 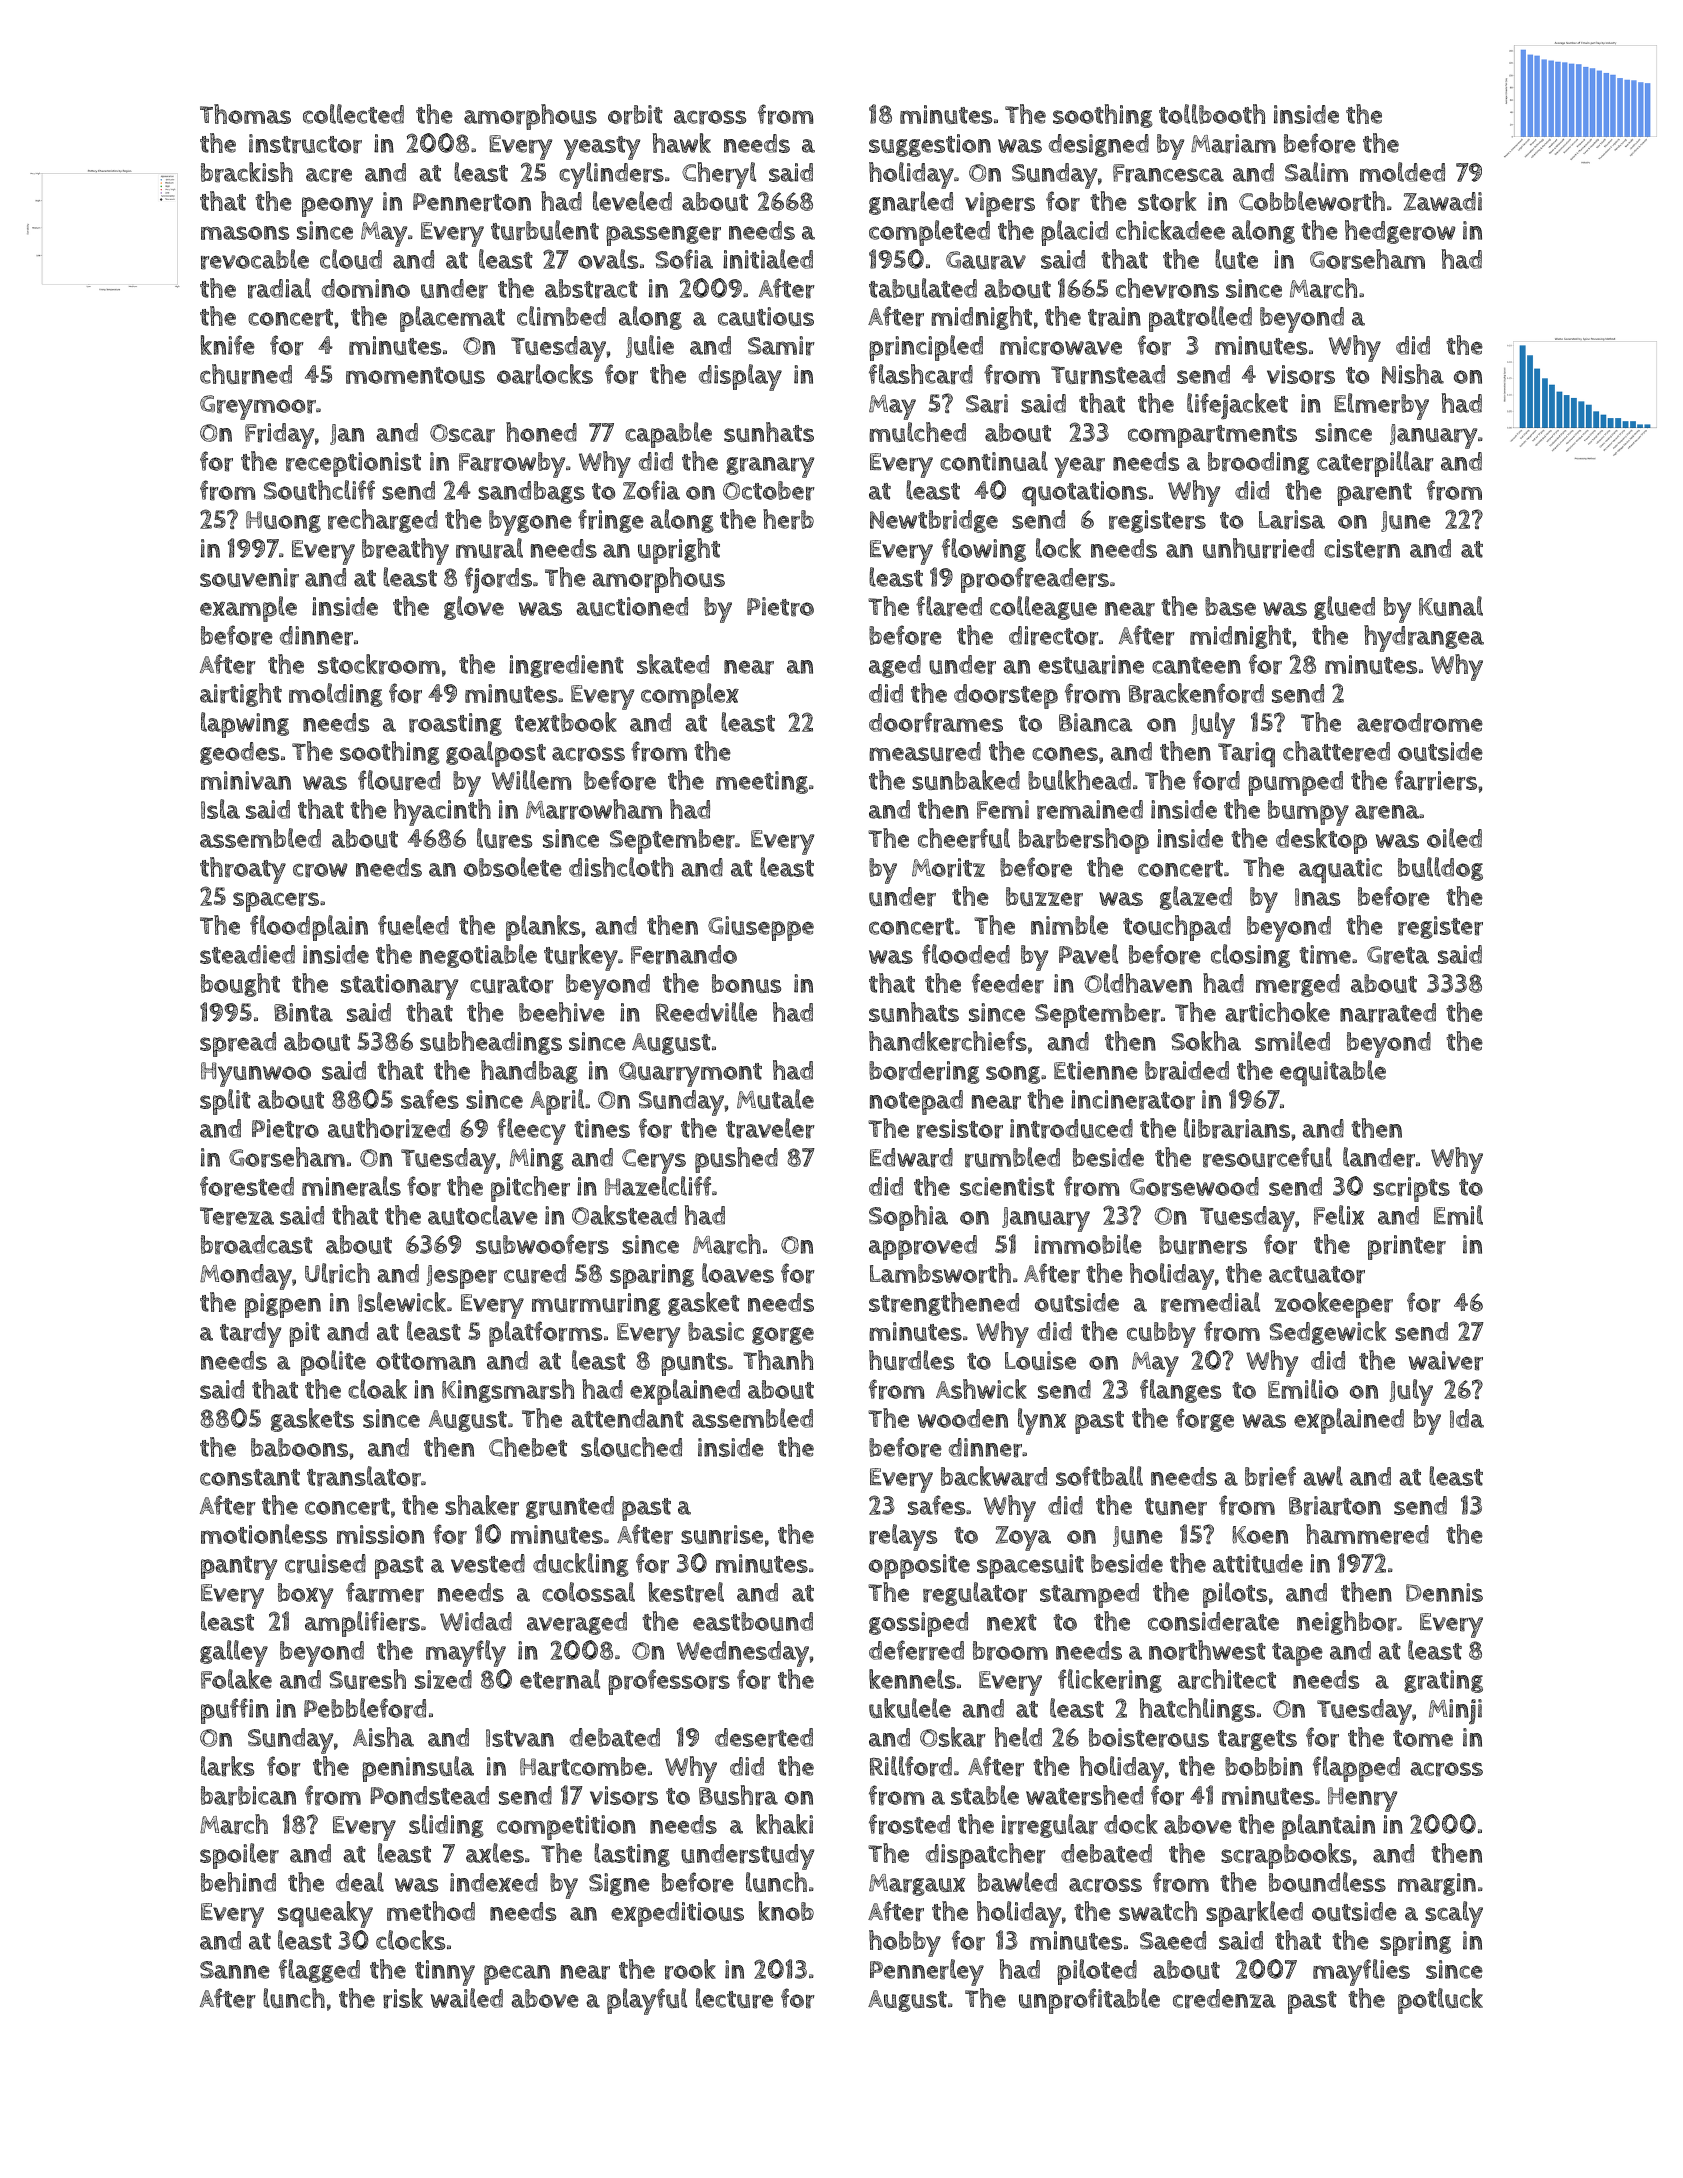 What do you see at coordinates (1298, 985) in the image?
I see `merged` at bounding box center [1298, 985].
